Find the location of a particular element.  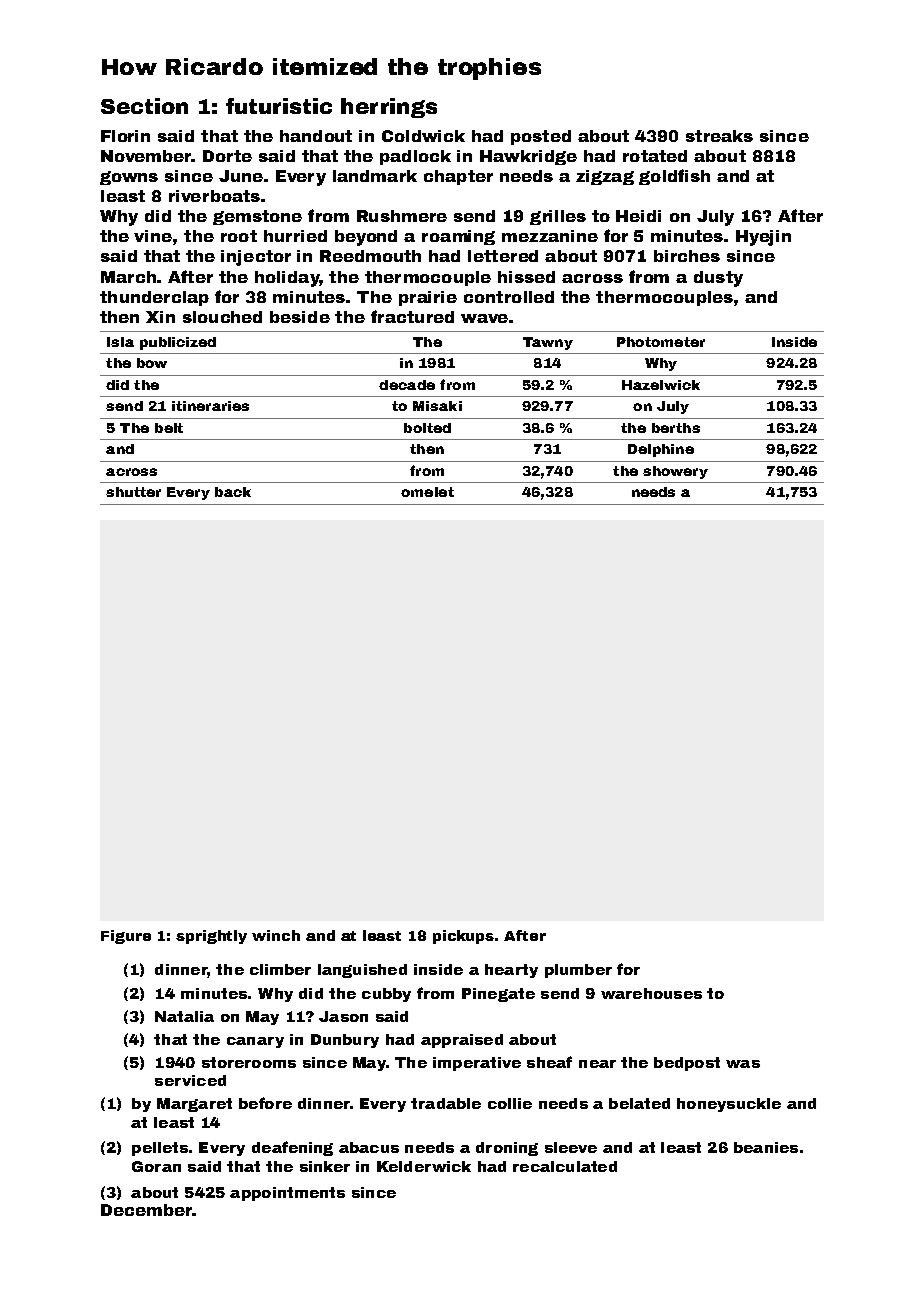

hearty is located at coordinates (511, 971).
